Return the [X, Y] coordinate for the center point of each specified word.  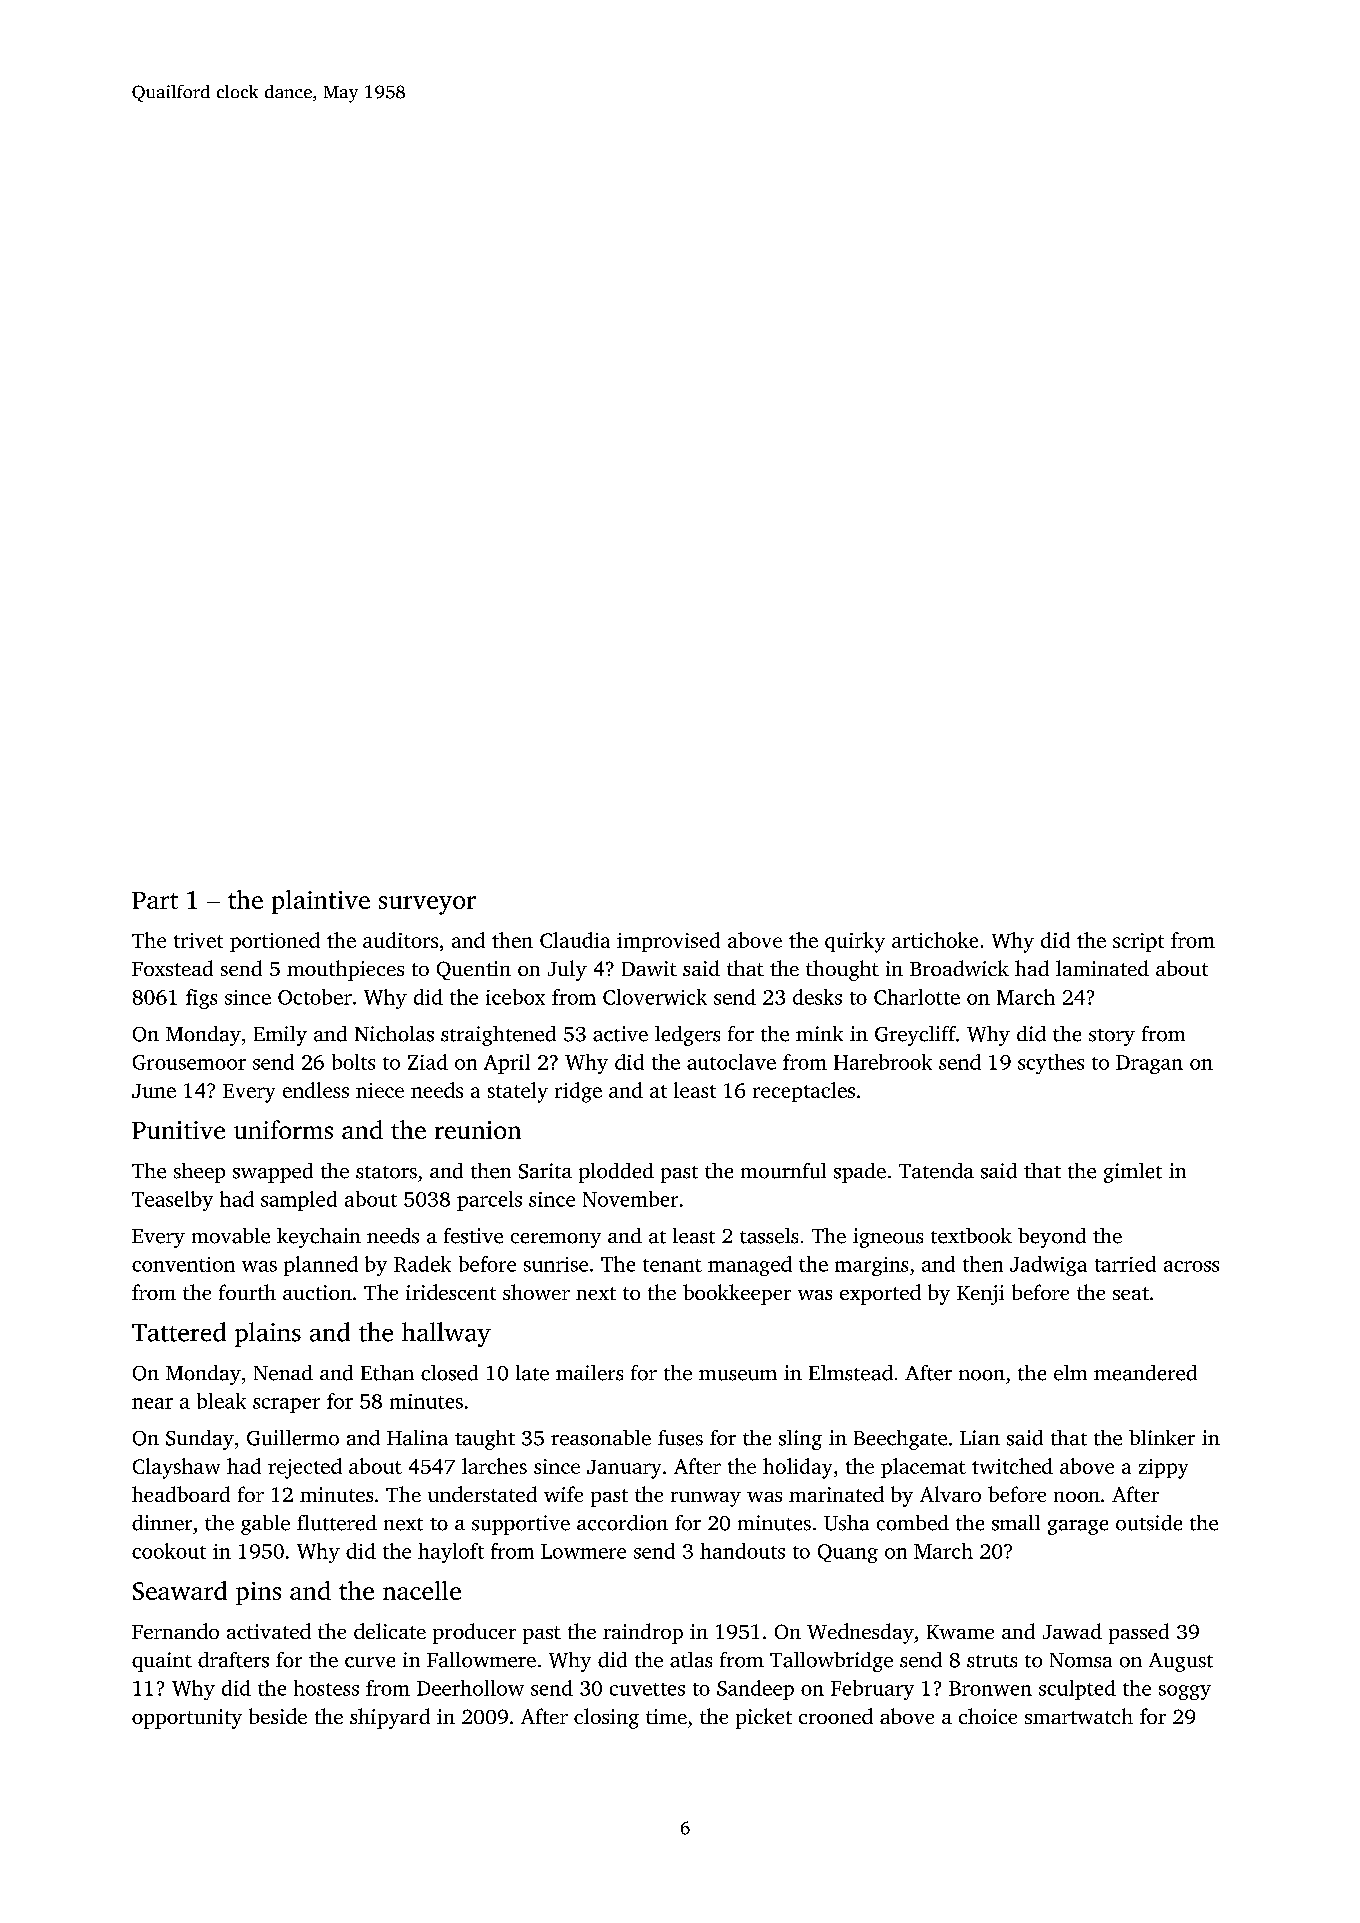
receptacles [804, 1092]
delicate [390, 1631]
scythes [1051, 1064]
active [620, 1034]
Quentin [474, 970]
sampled [299, 1201]
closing [606, 1718]
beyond [1052, 1238]
